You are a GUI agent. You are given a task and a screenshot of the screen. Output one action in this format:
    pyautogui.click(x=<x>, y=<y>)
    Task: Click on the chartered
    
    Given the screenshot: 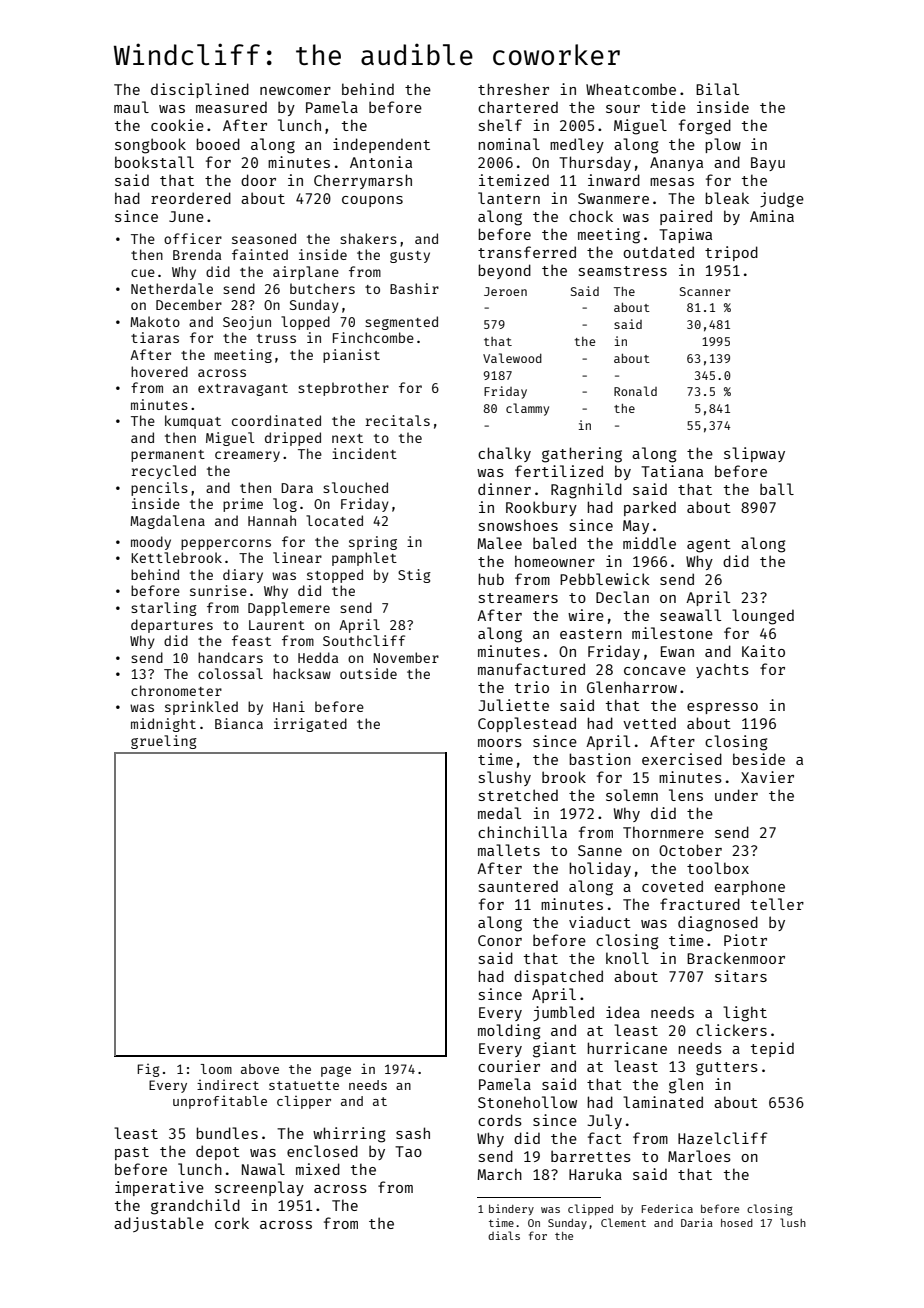 What is the action you would take?
    pyautogui.click(x=518, y=107)
